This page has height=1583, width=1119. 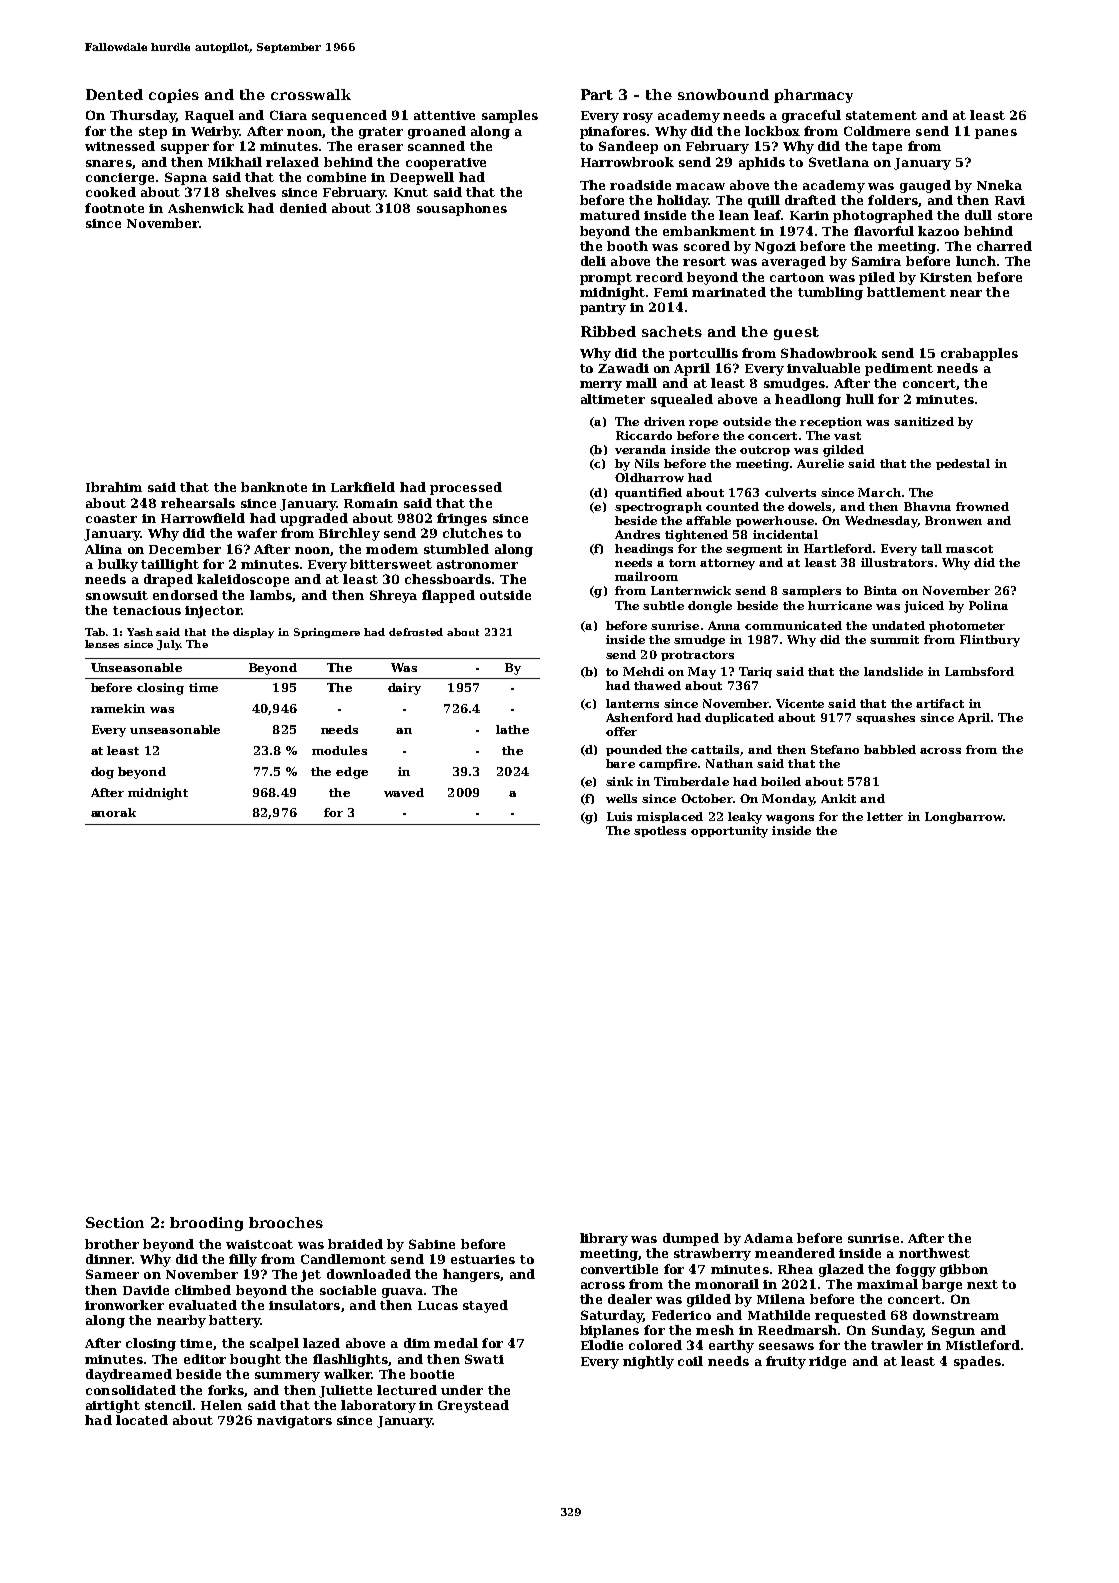 I want to click on northwest, so click(x=934, y=1253).
